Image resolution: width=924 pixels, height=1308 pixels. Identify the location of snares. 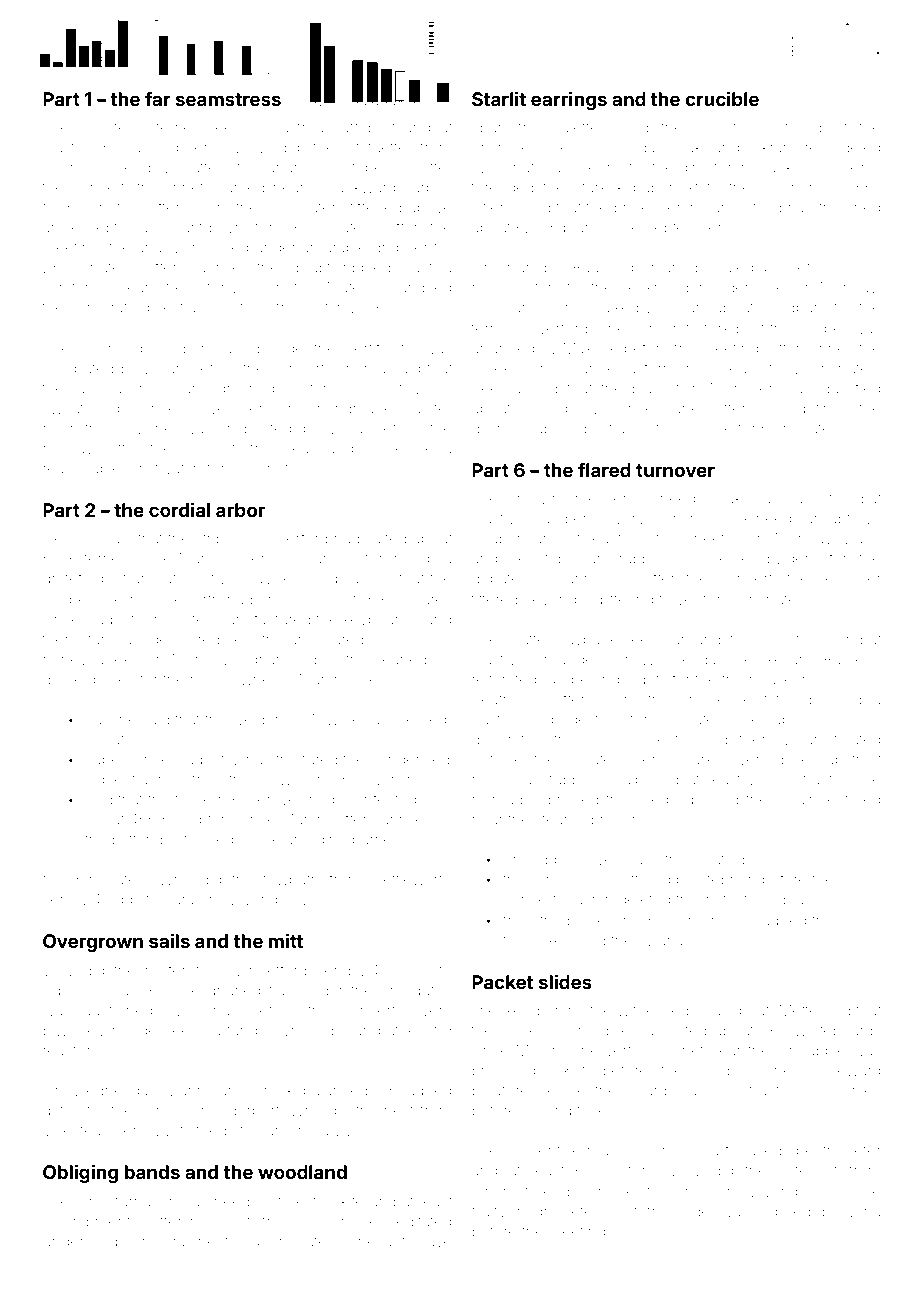
(428, 600).
